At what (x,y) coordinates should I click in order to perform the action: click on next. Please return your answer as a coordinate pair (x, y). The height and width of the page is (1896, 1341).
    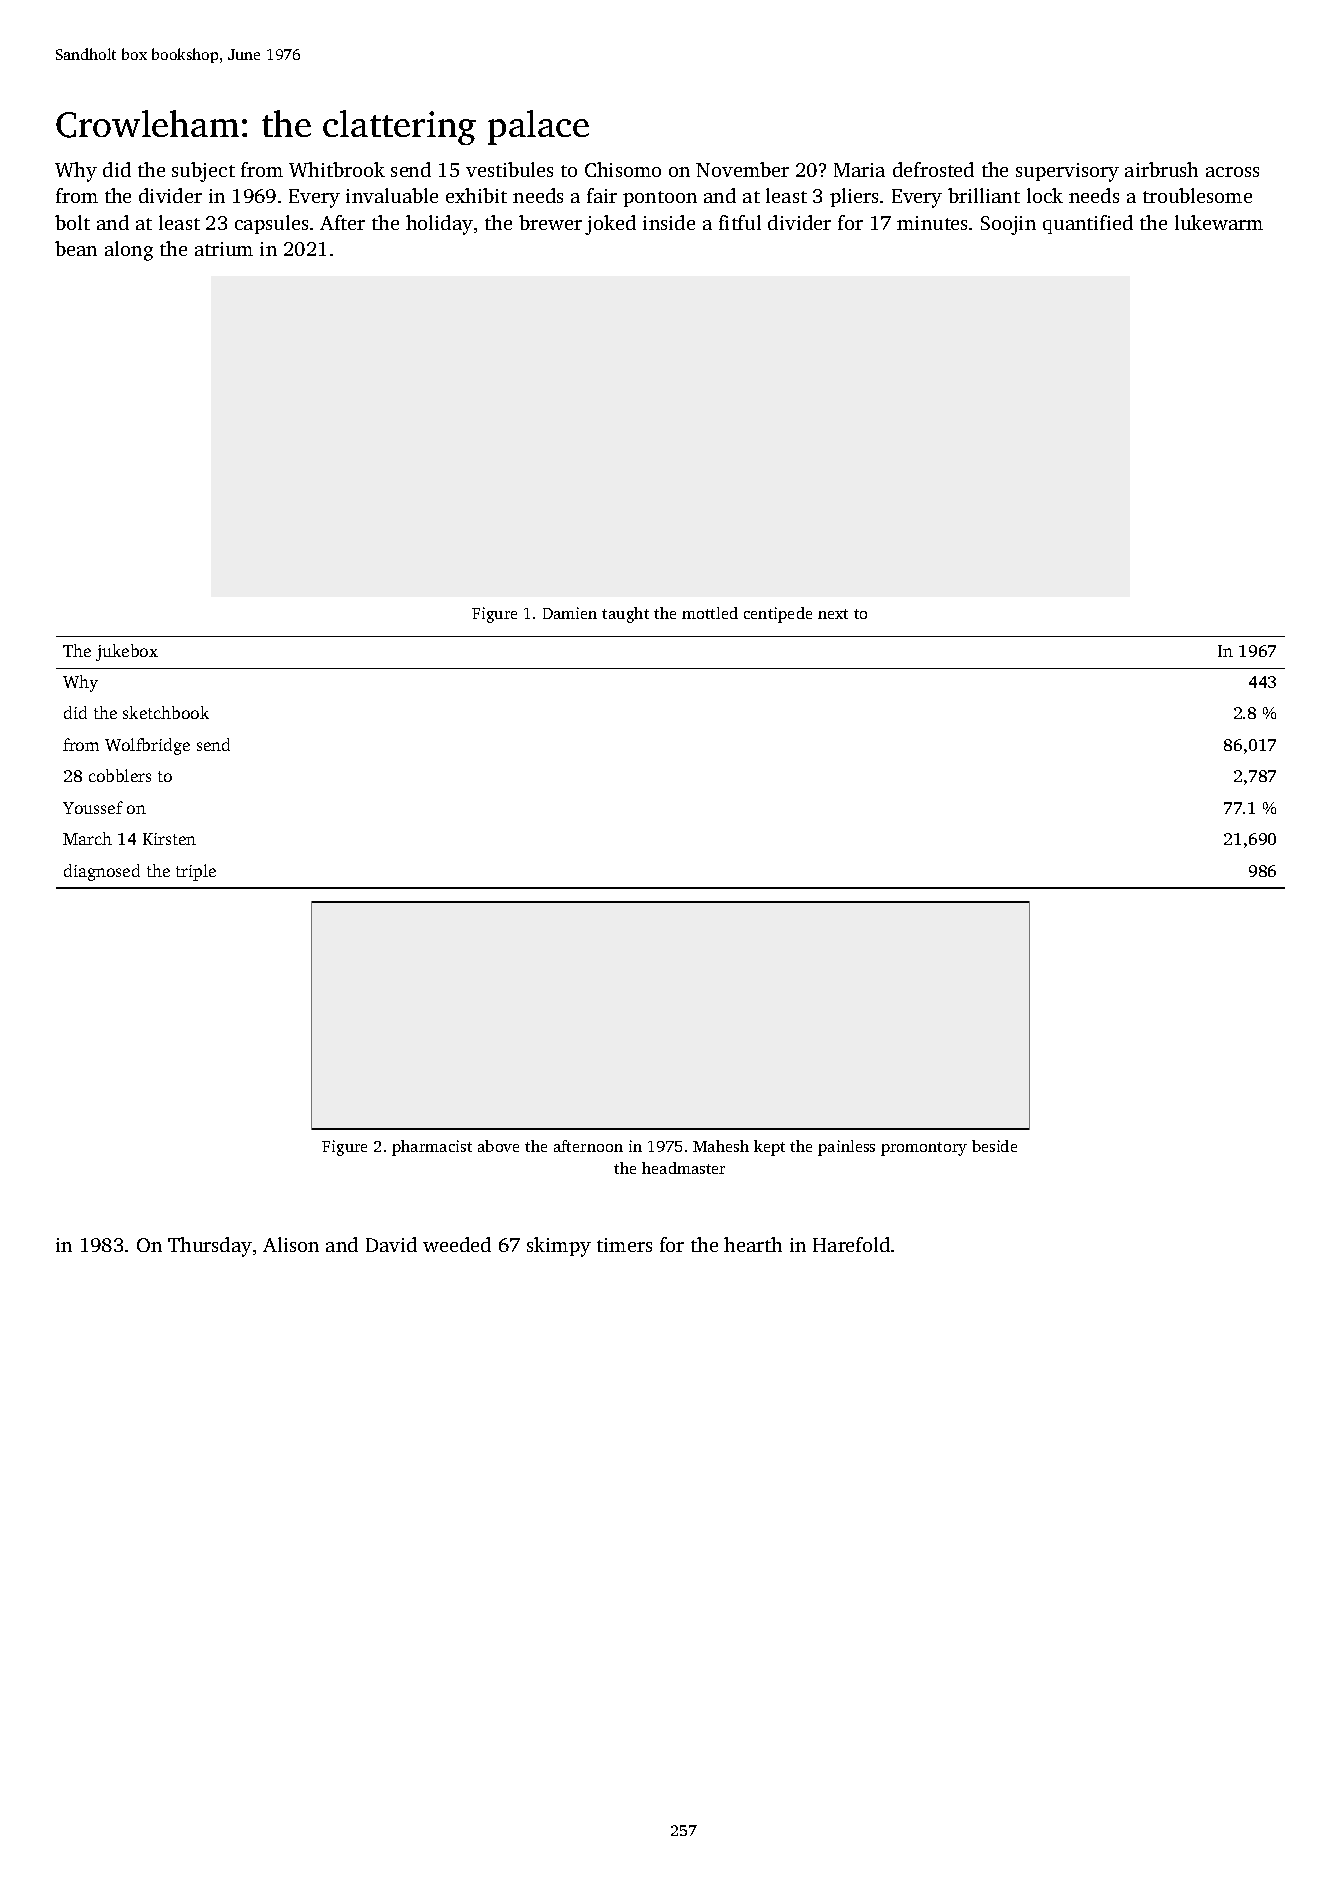
    Looking at the image, I should click on (833, 614).
